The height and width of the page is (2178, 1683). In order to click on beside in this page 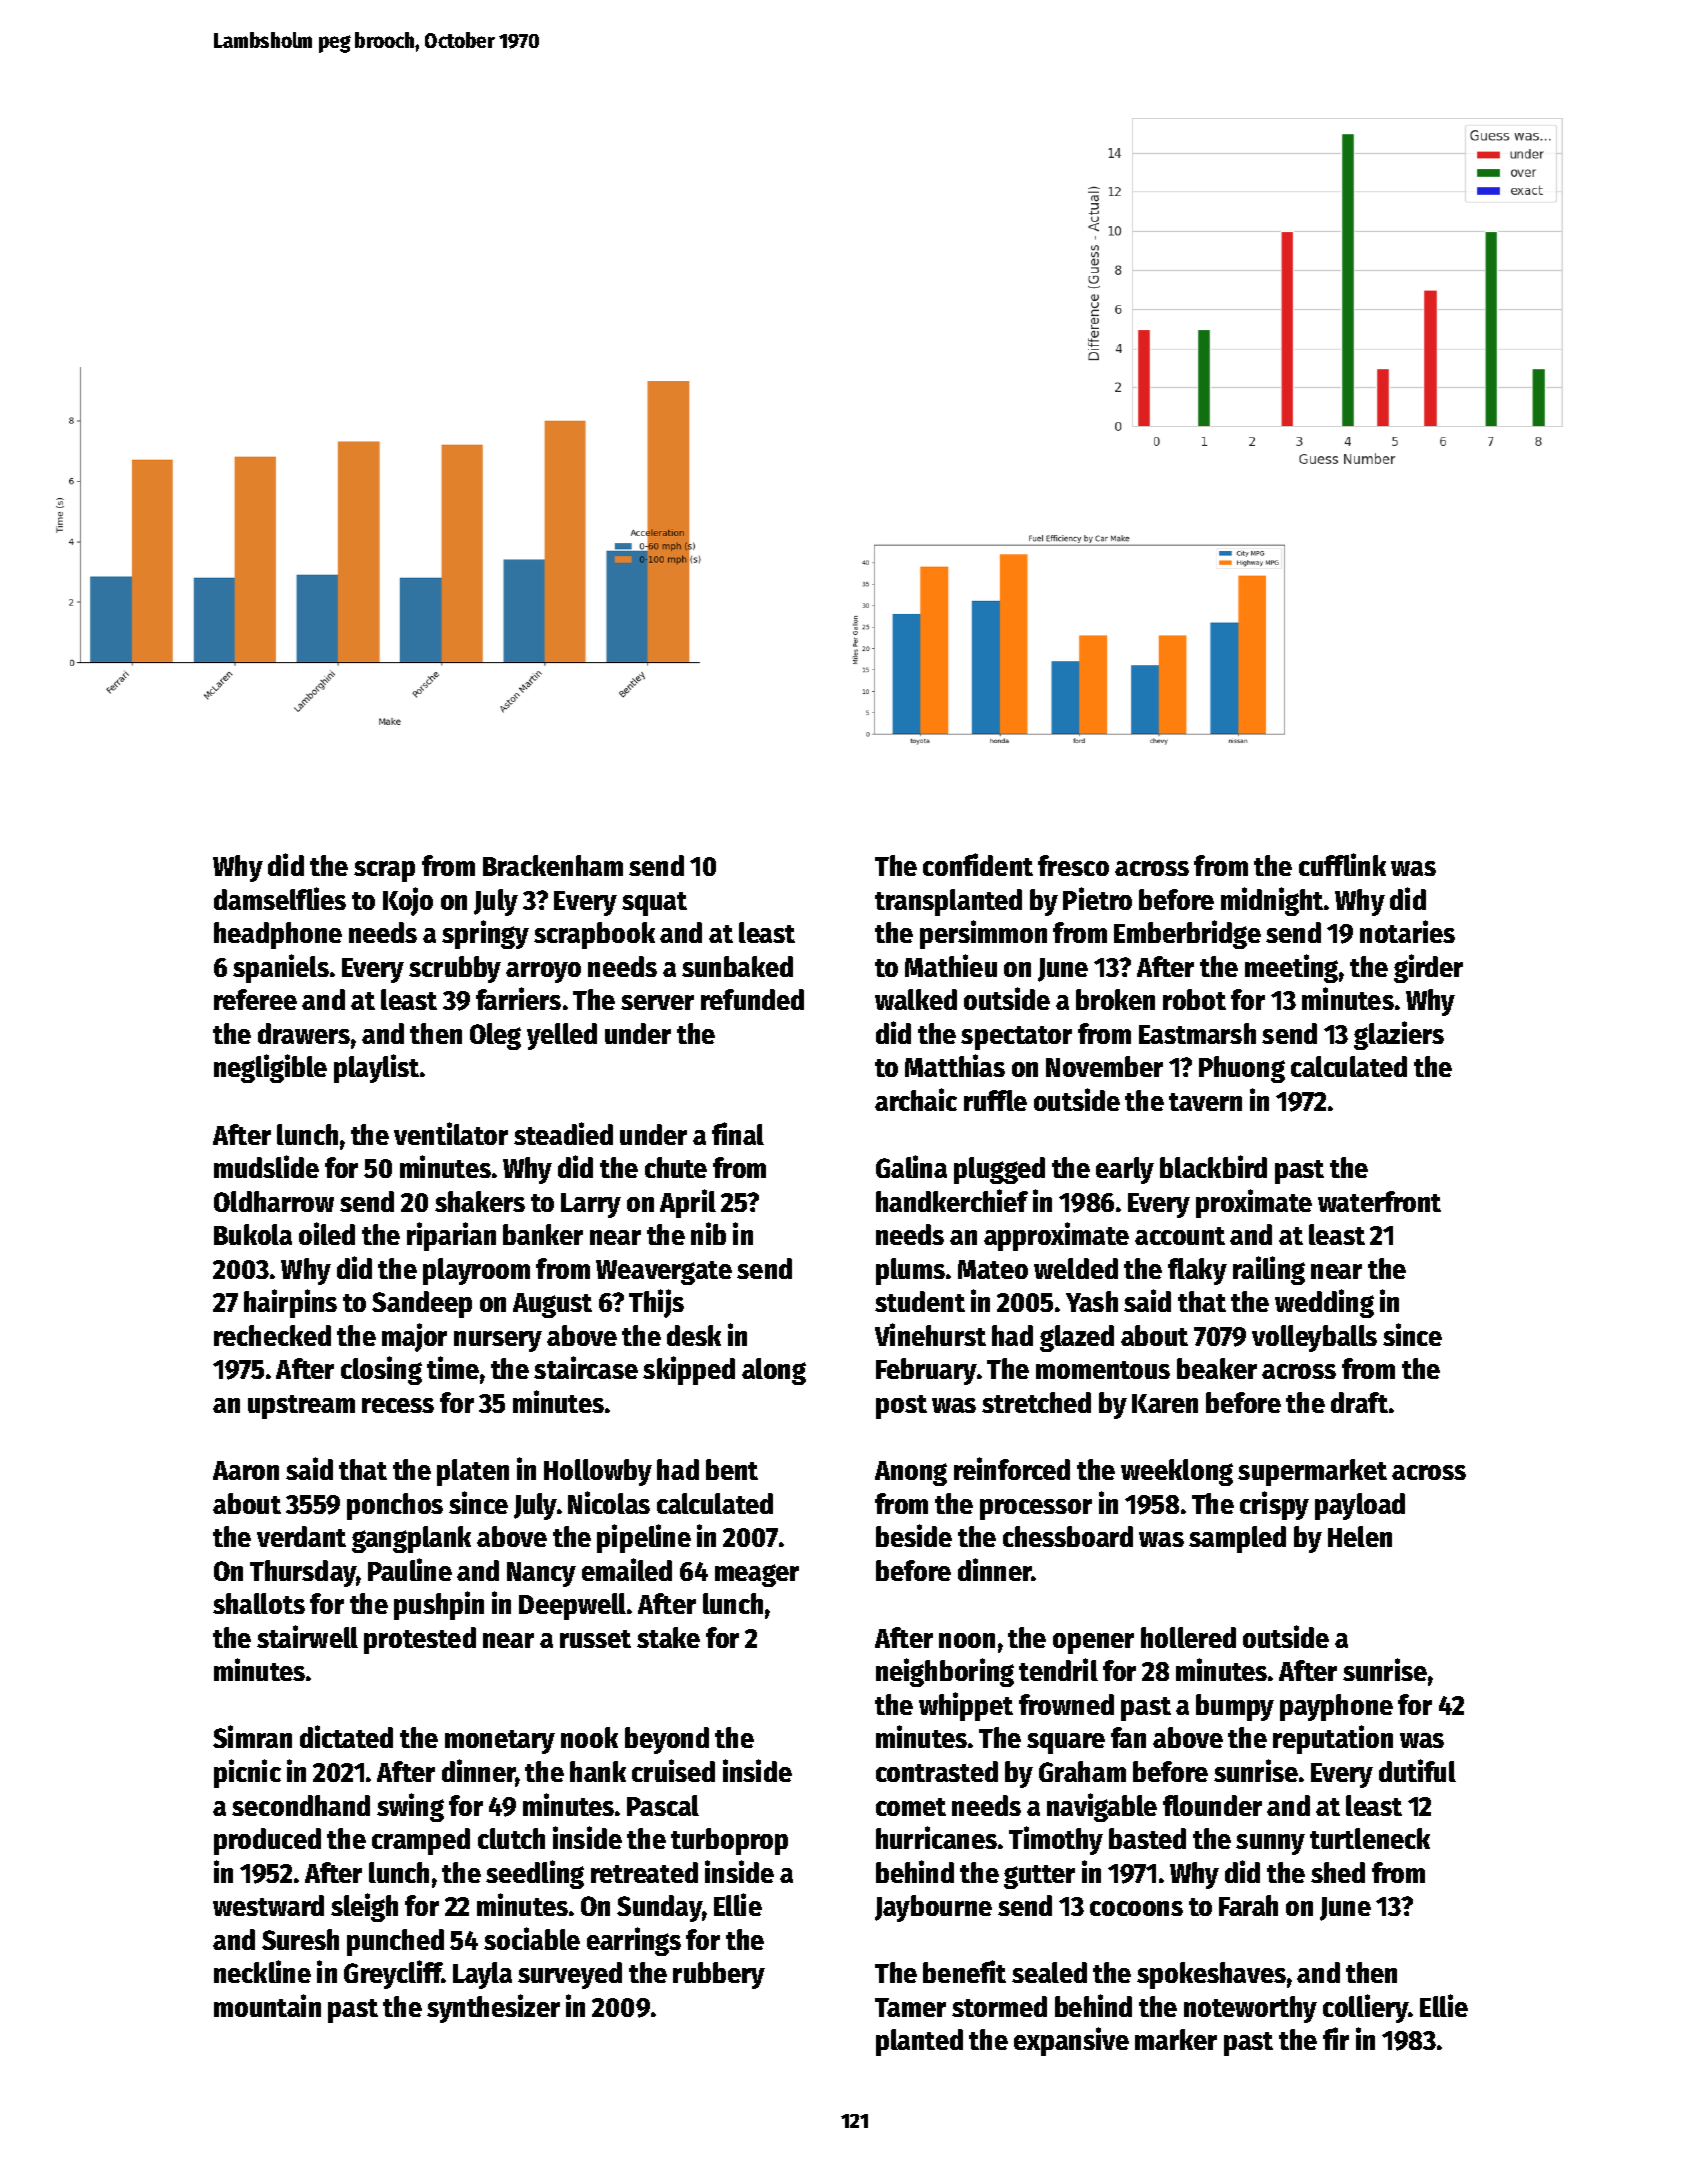, I will do `click(914, 1535)`.
